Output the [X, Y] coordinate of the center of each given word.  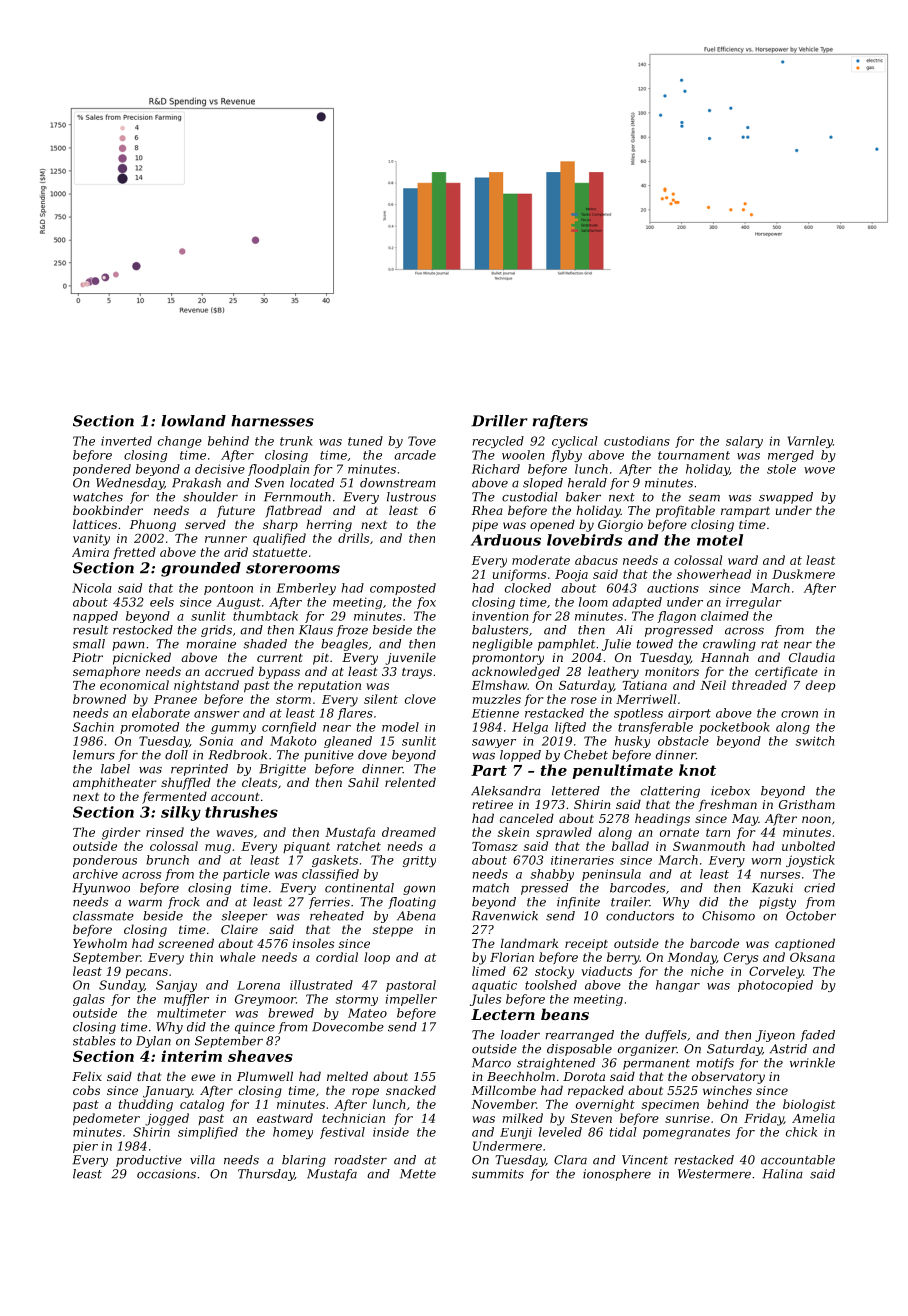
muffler [186, 1000]
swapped [786, 498]
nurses [780, 875]
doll [176, 755]
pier [85, 1147]
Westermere [714, 1174]
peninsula [611, 875]
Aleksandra [506, 791]
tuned [365, 441]
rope [365, 1093]
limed [489, 971]
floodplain [278, 470]
